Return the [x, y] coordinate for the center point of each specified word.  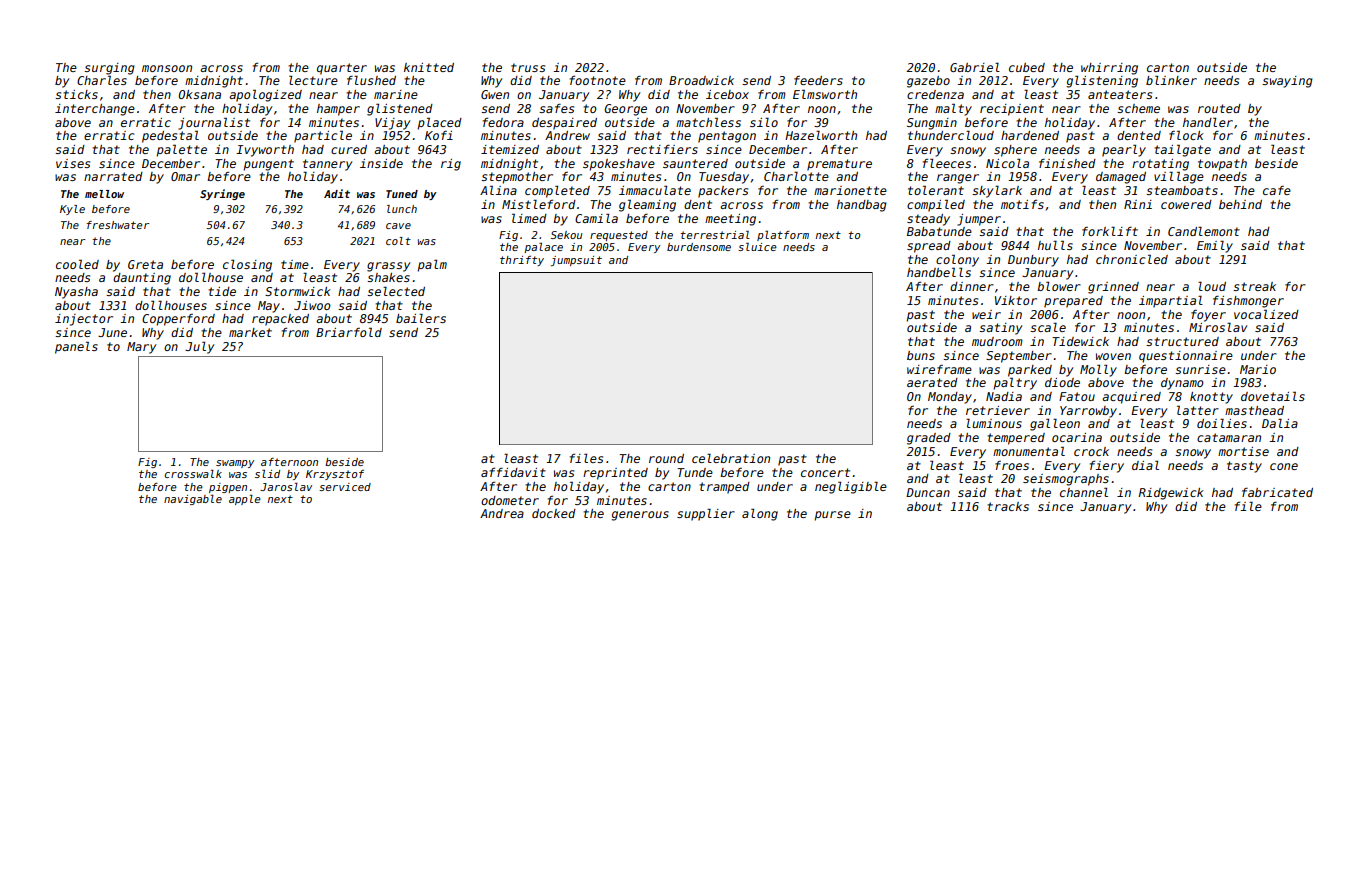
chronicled [1132, 259]
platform [783, 236]
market [250, 332]
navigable [193, 500]
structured [1182, 341]
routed [1219, 108]
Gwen [495, 94]
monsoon [167, 68]
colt [398, 241]
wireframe [939, 369]
